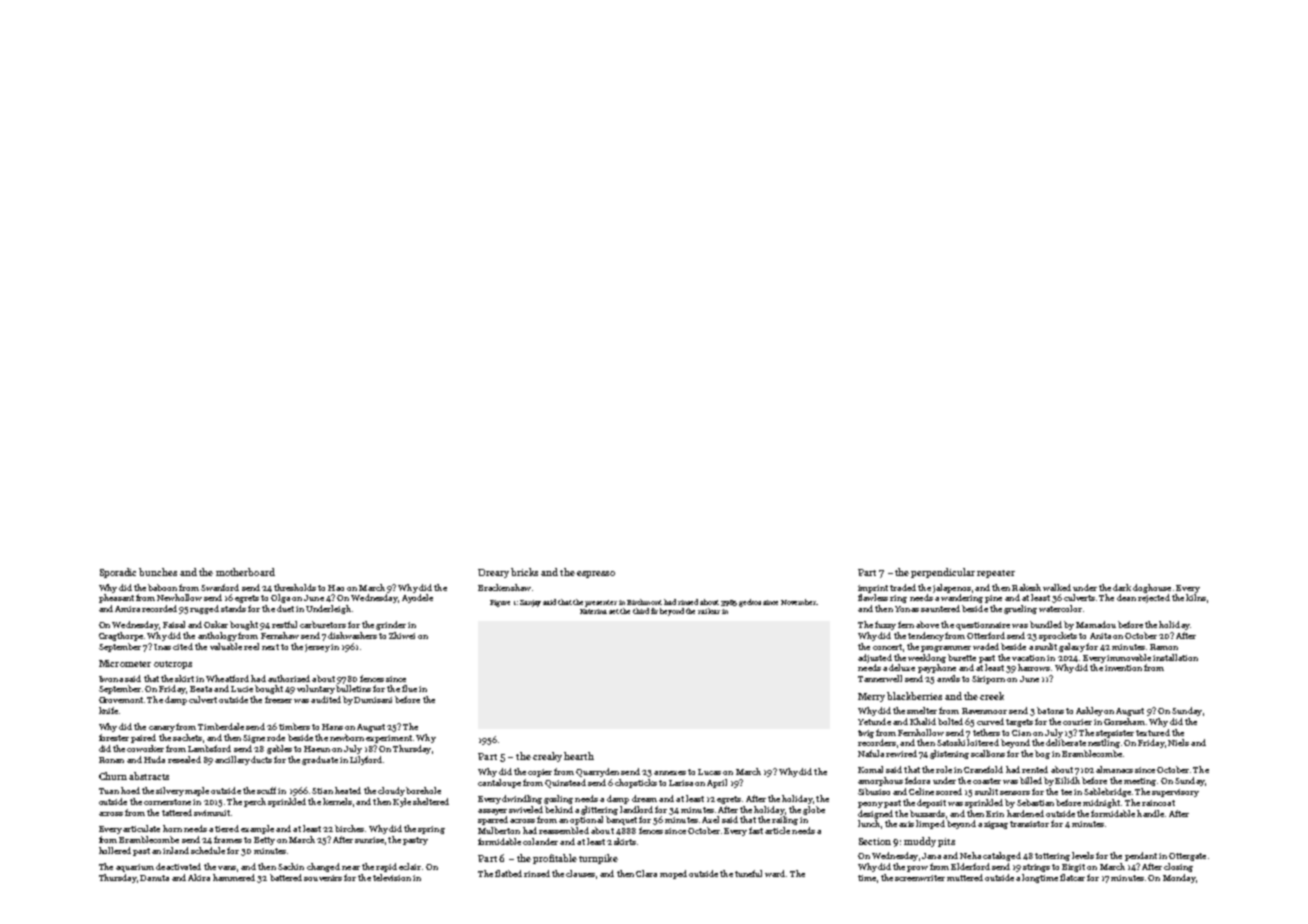  I want to click on silvery, so click(170, 791).
